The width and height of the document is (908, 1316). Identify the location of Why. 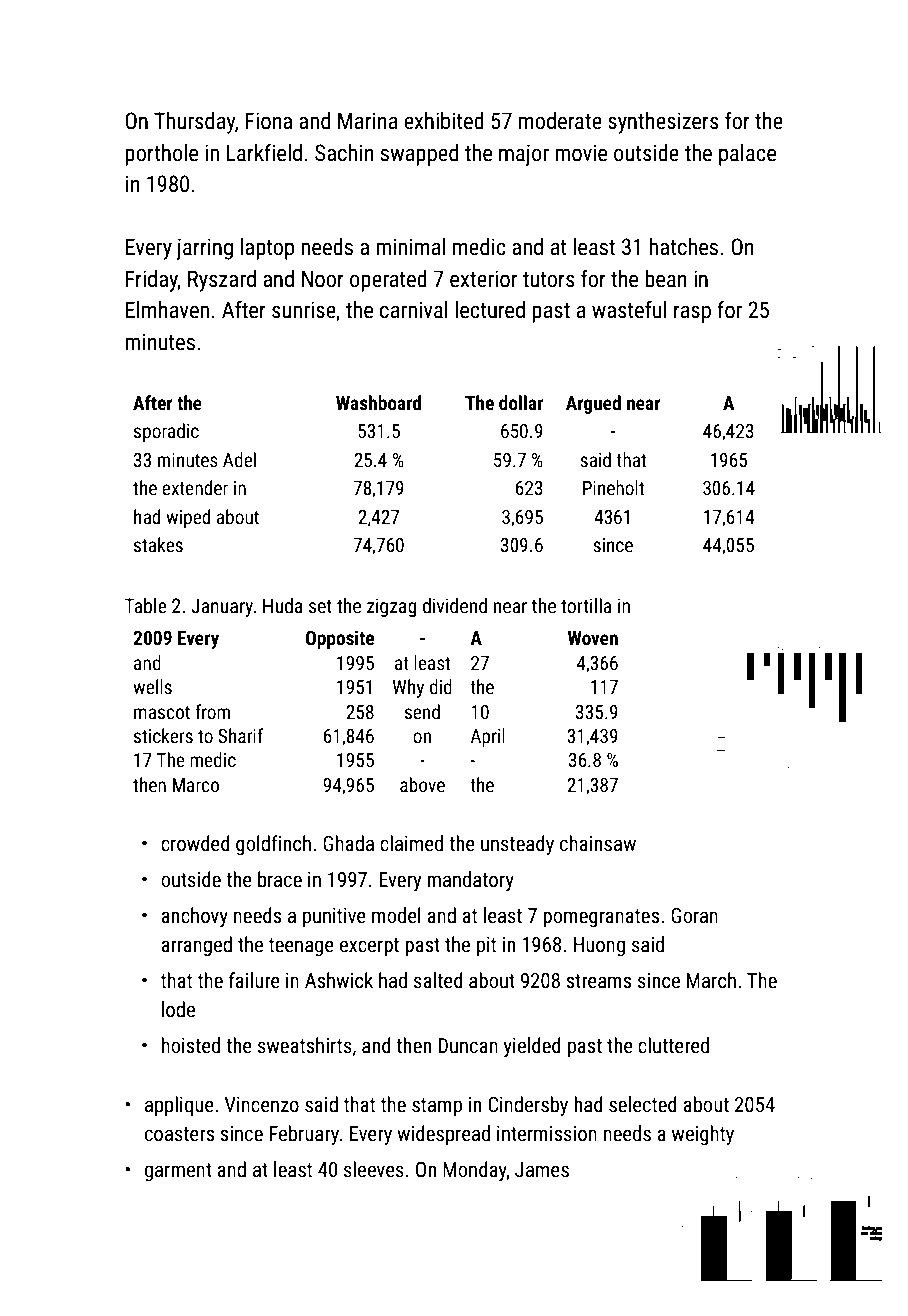
(408, 688).
